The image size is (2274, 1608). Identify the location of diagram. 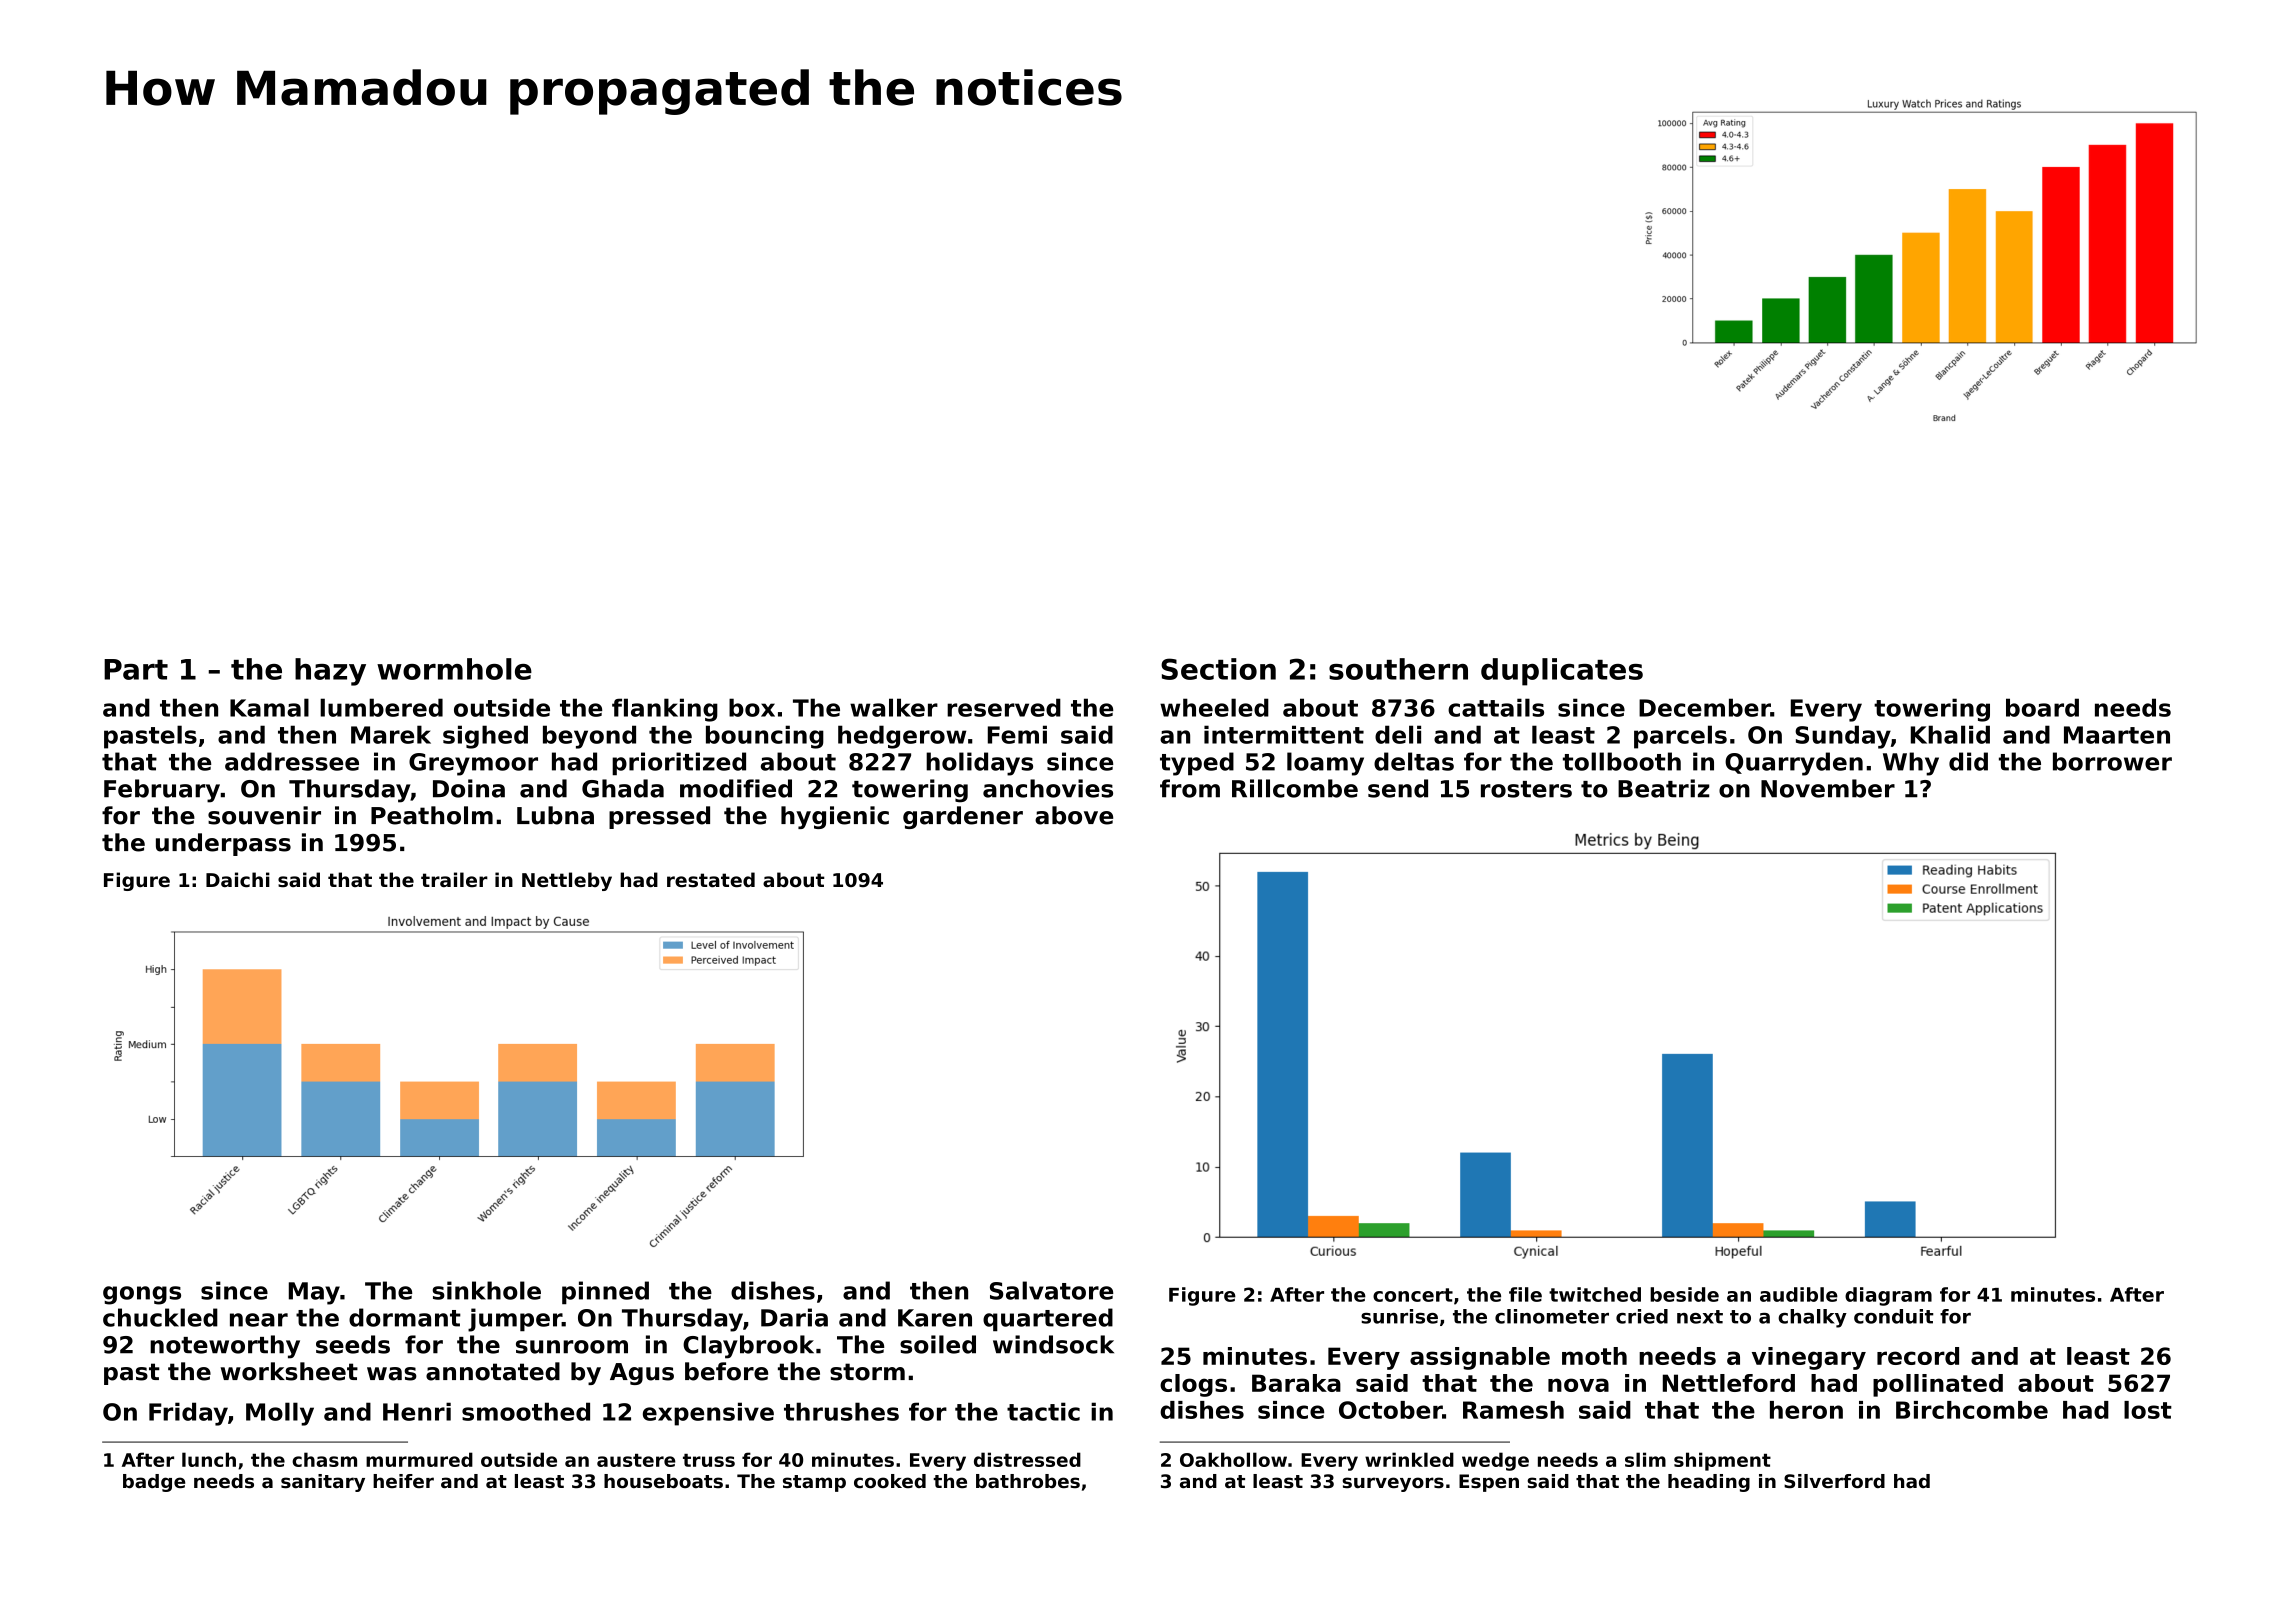
(1888, 1296).
